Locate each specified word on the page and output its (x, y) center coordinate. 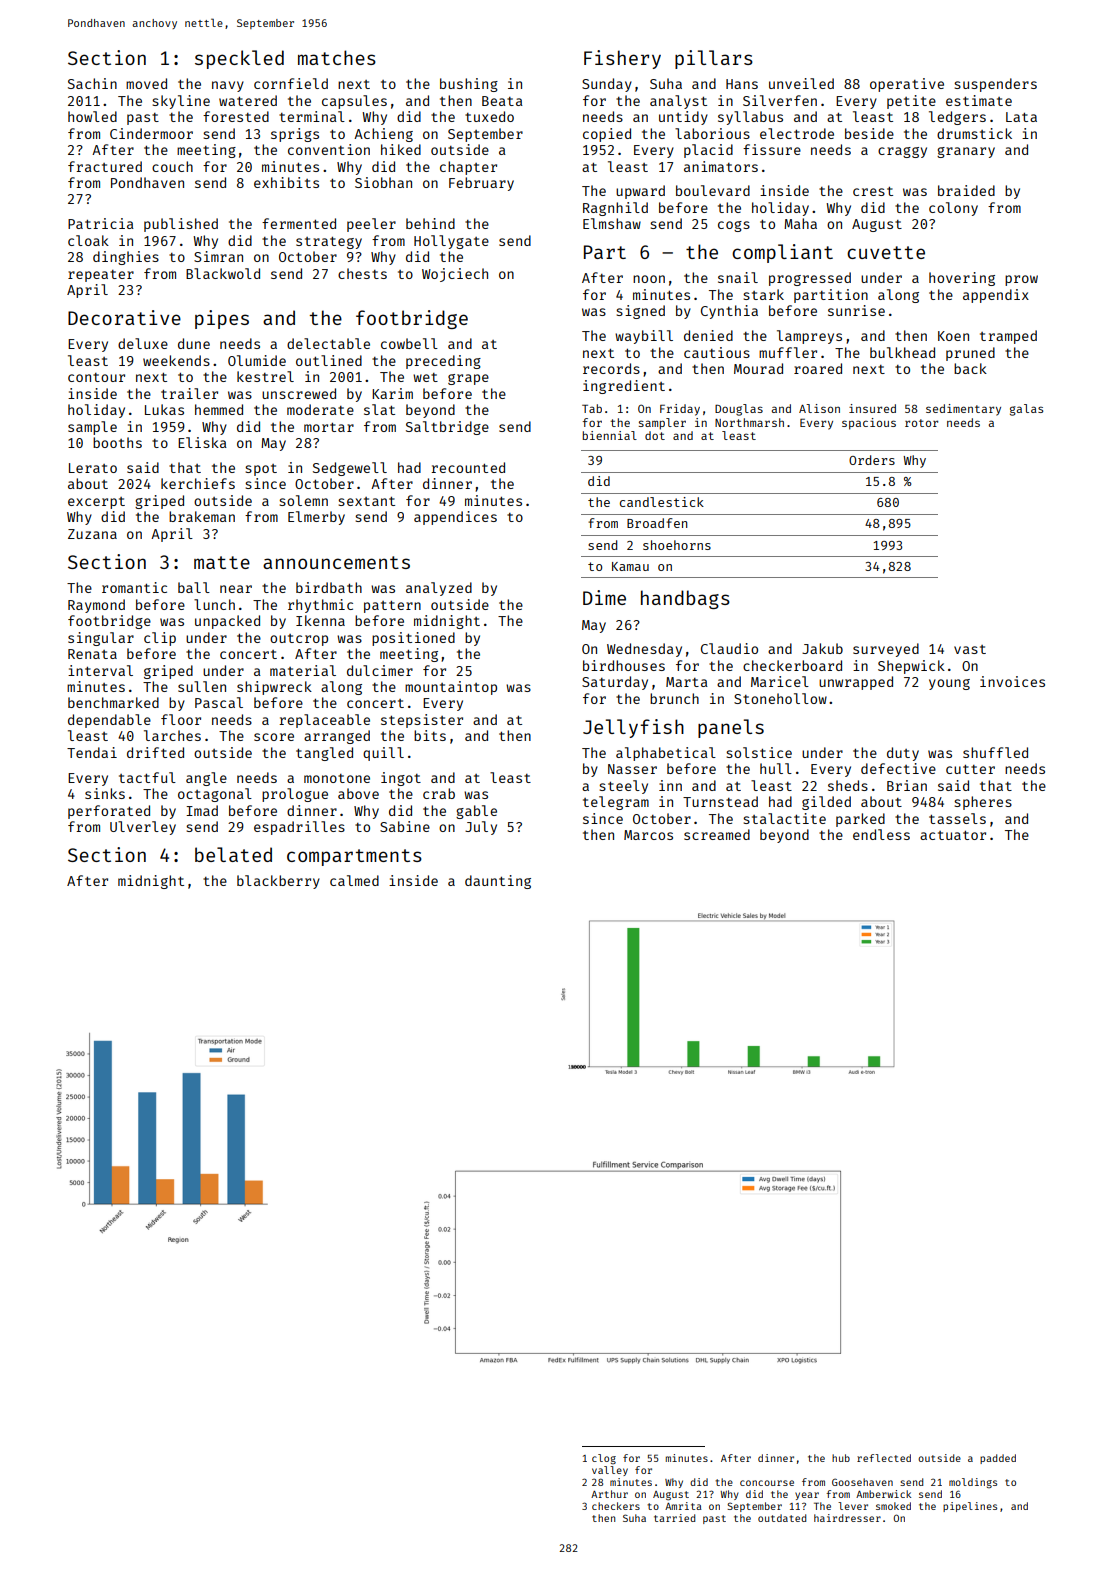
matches (337, 57)
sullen (202, 686)
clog (604, 1459)
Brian (907, 785)
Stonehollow (780, 698)
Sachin (92, 83)
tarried (674, 1518)
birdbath (329, 587)
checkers (616, 1506)
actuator (953, 835)
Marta (687, 682)
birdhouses (624, 665)
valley (610, 1471)
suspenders (995, 85)
